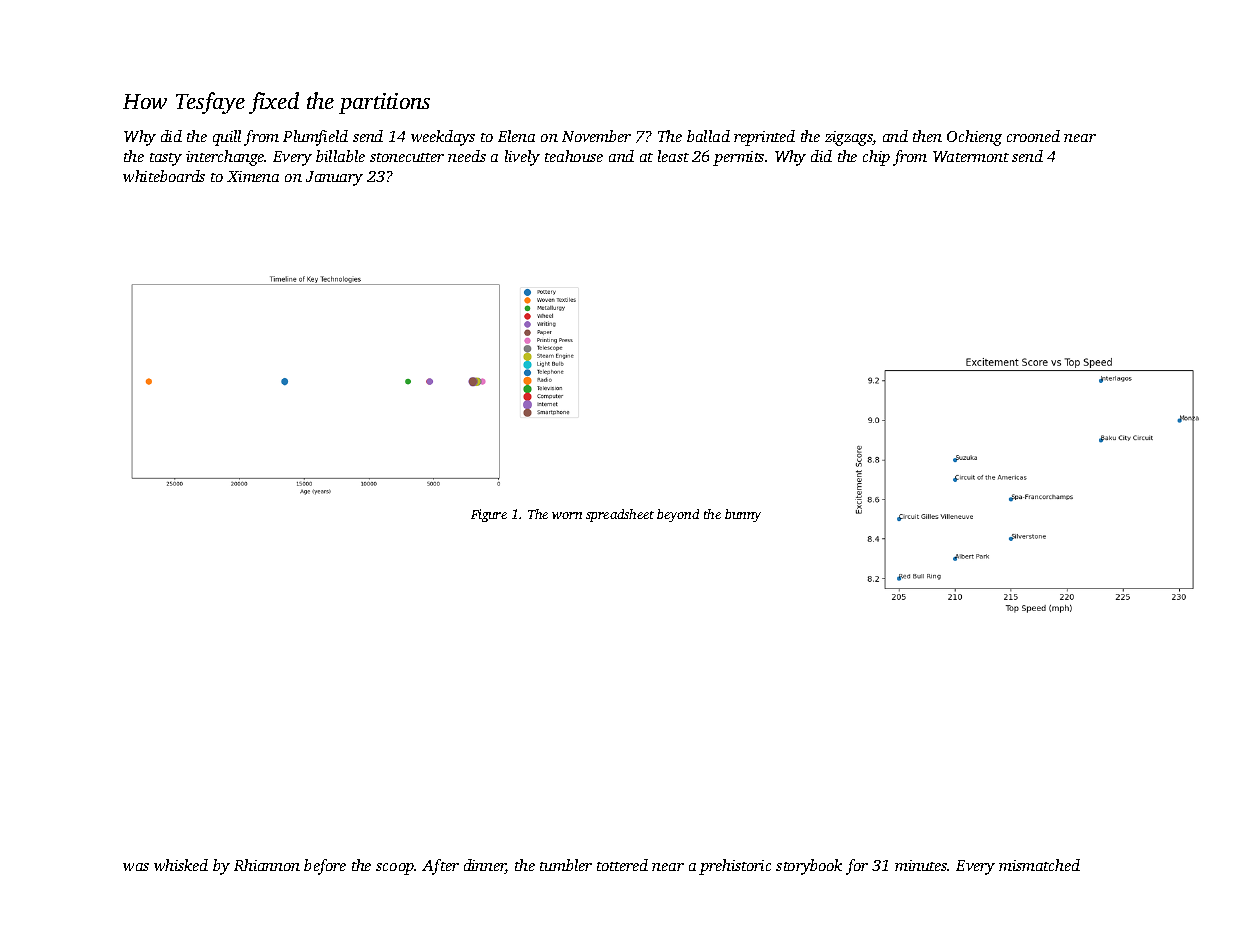 The image size is (1233, 952). What do you see at coordinates (743, 515) in the document?
I see `bunny` at bounding box center [743, 515].
